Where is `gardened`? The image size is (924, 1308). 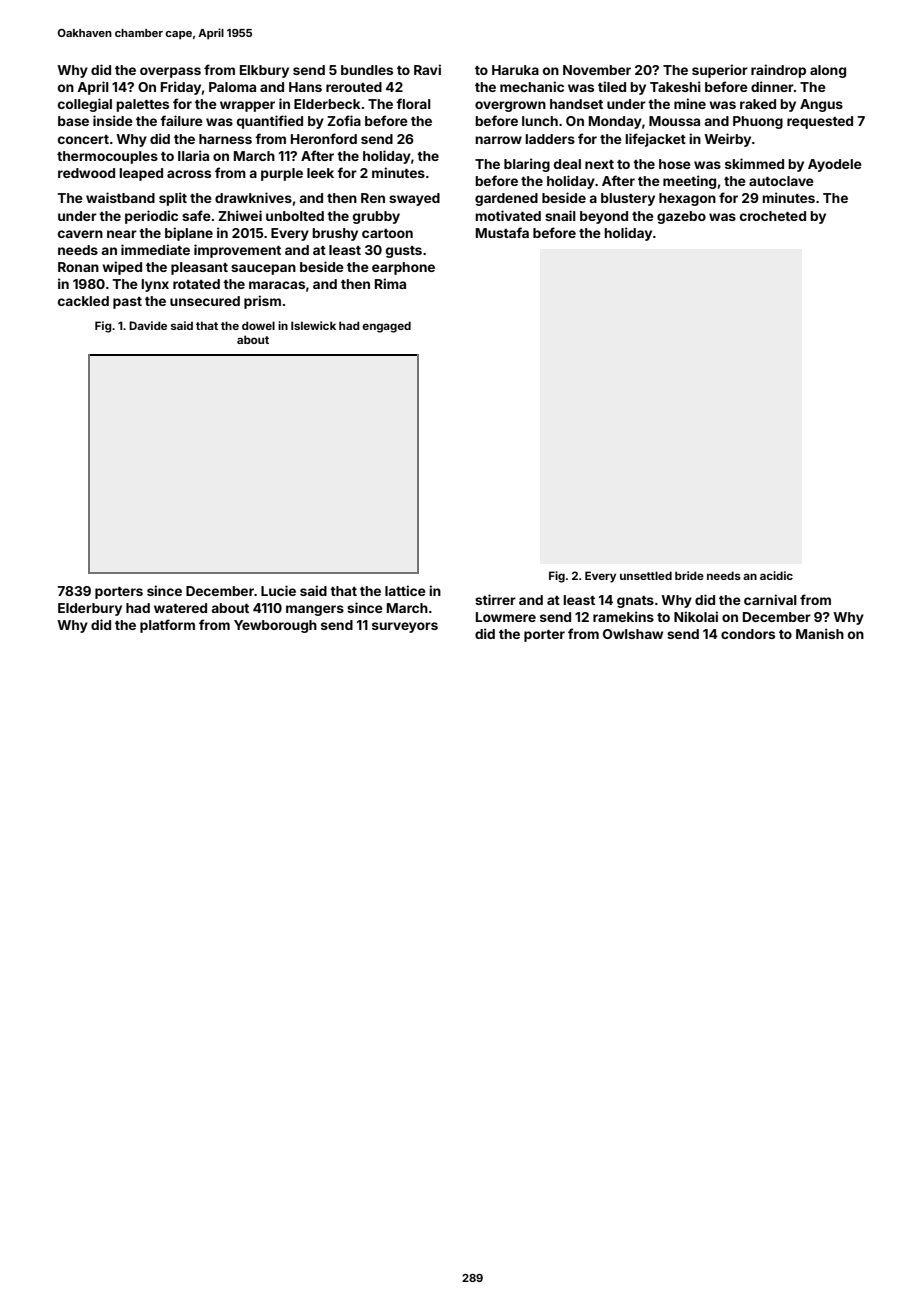 gardened is located at coordinates (506, 199).
